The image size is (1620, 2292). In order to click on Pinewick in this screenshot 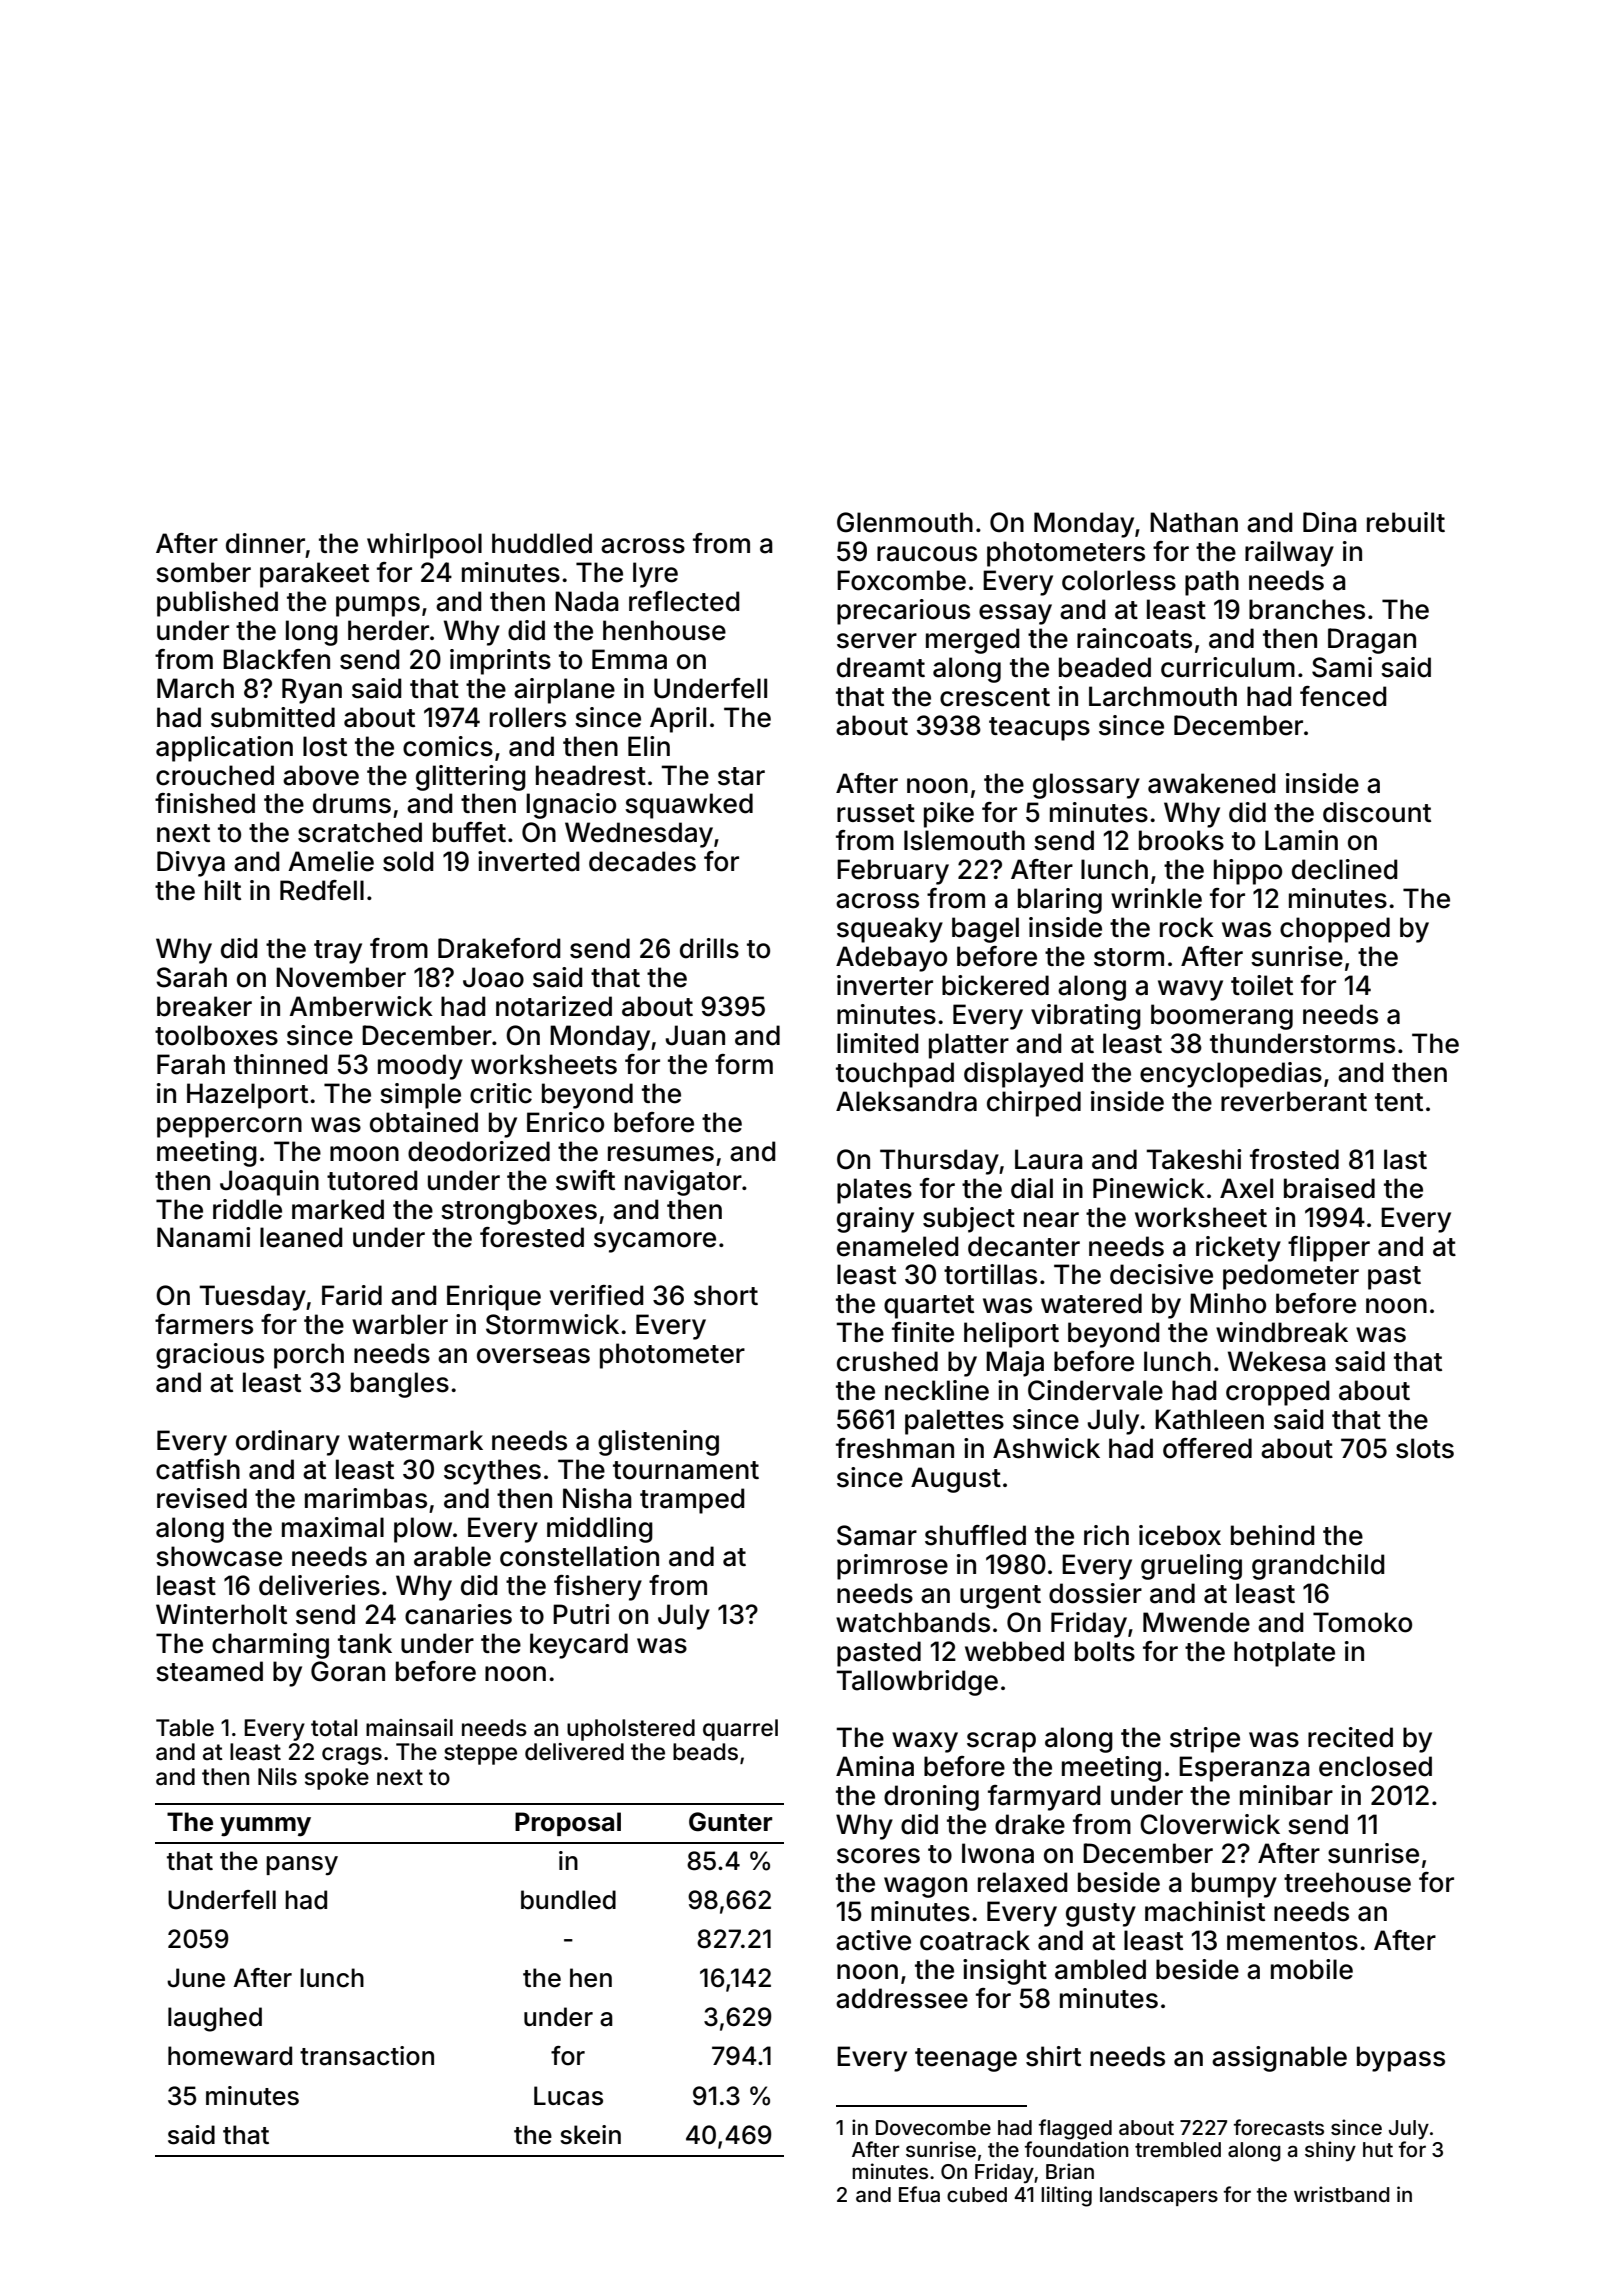, I will do `click(1149, 1188)`.
